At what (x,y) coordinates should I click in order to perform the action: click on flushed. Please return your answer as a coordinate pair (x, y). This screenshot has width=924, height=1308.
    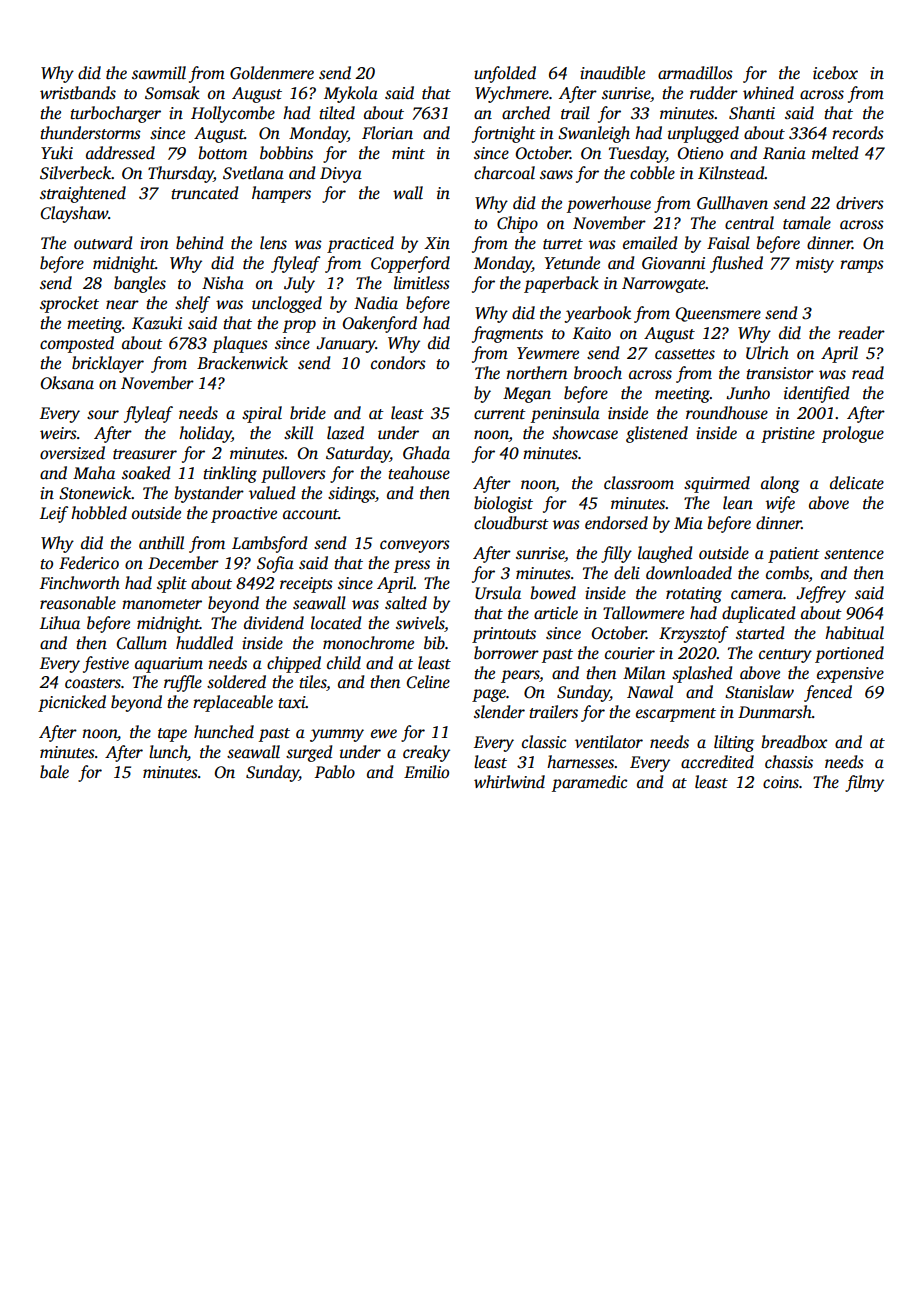
    Looking at the image, I should click on (736, 264).
